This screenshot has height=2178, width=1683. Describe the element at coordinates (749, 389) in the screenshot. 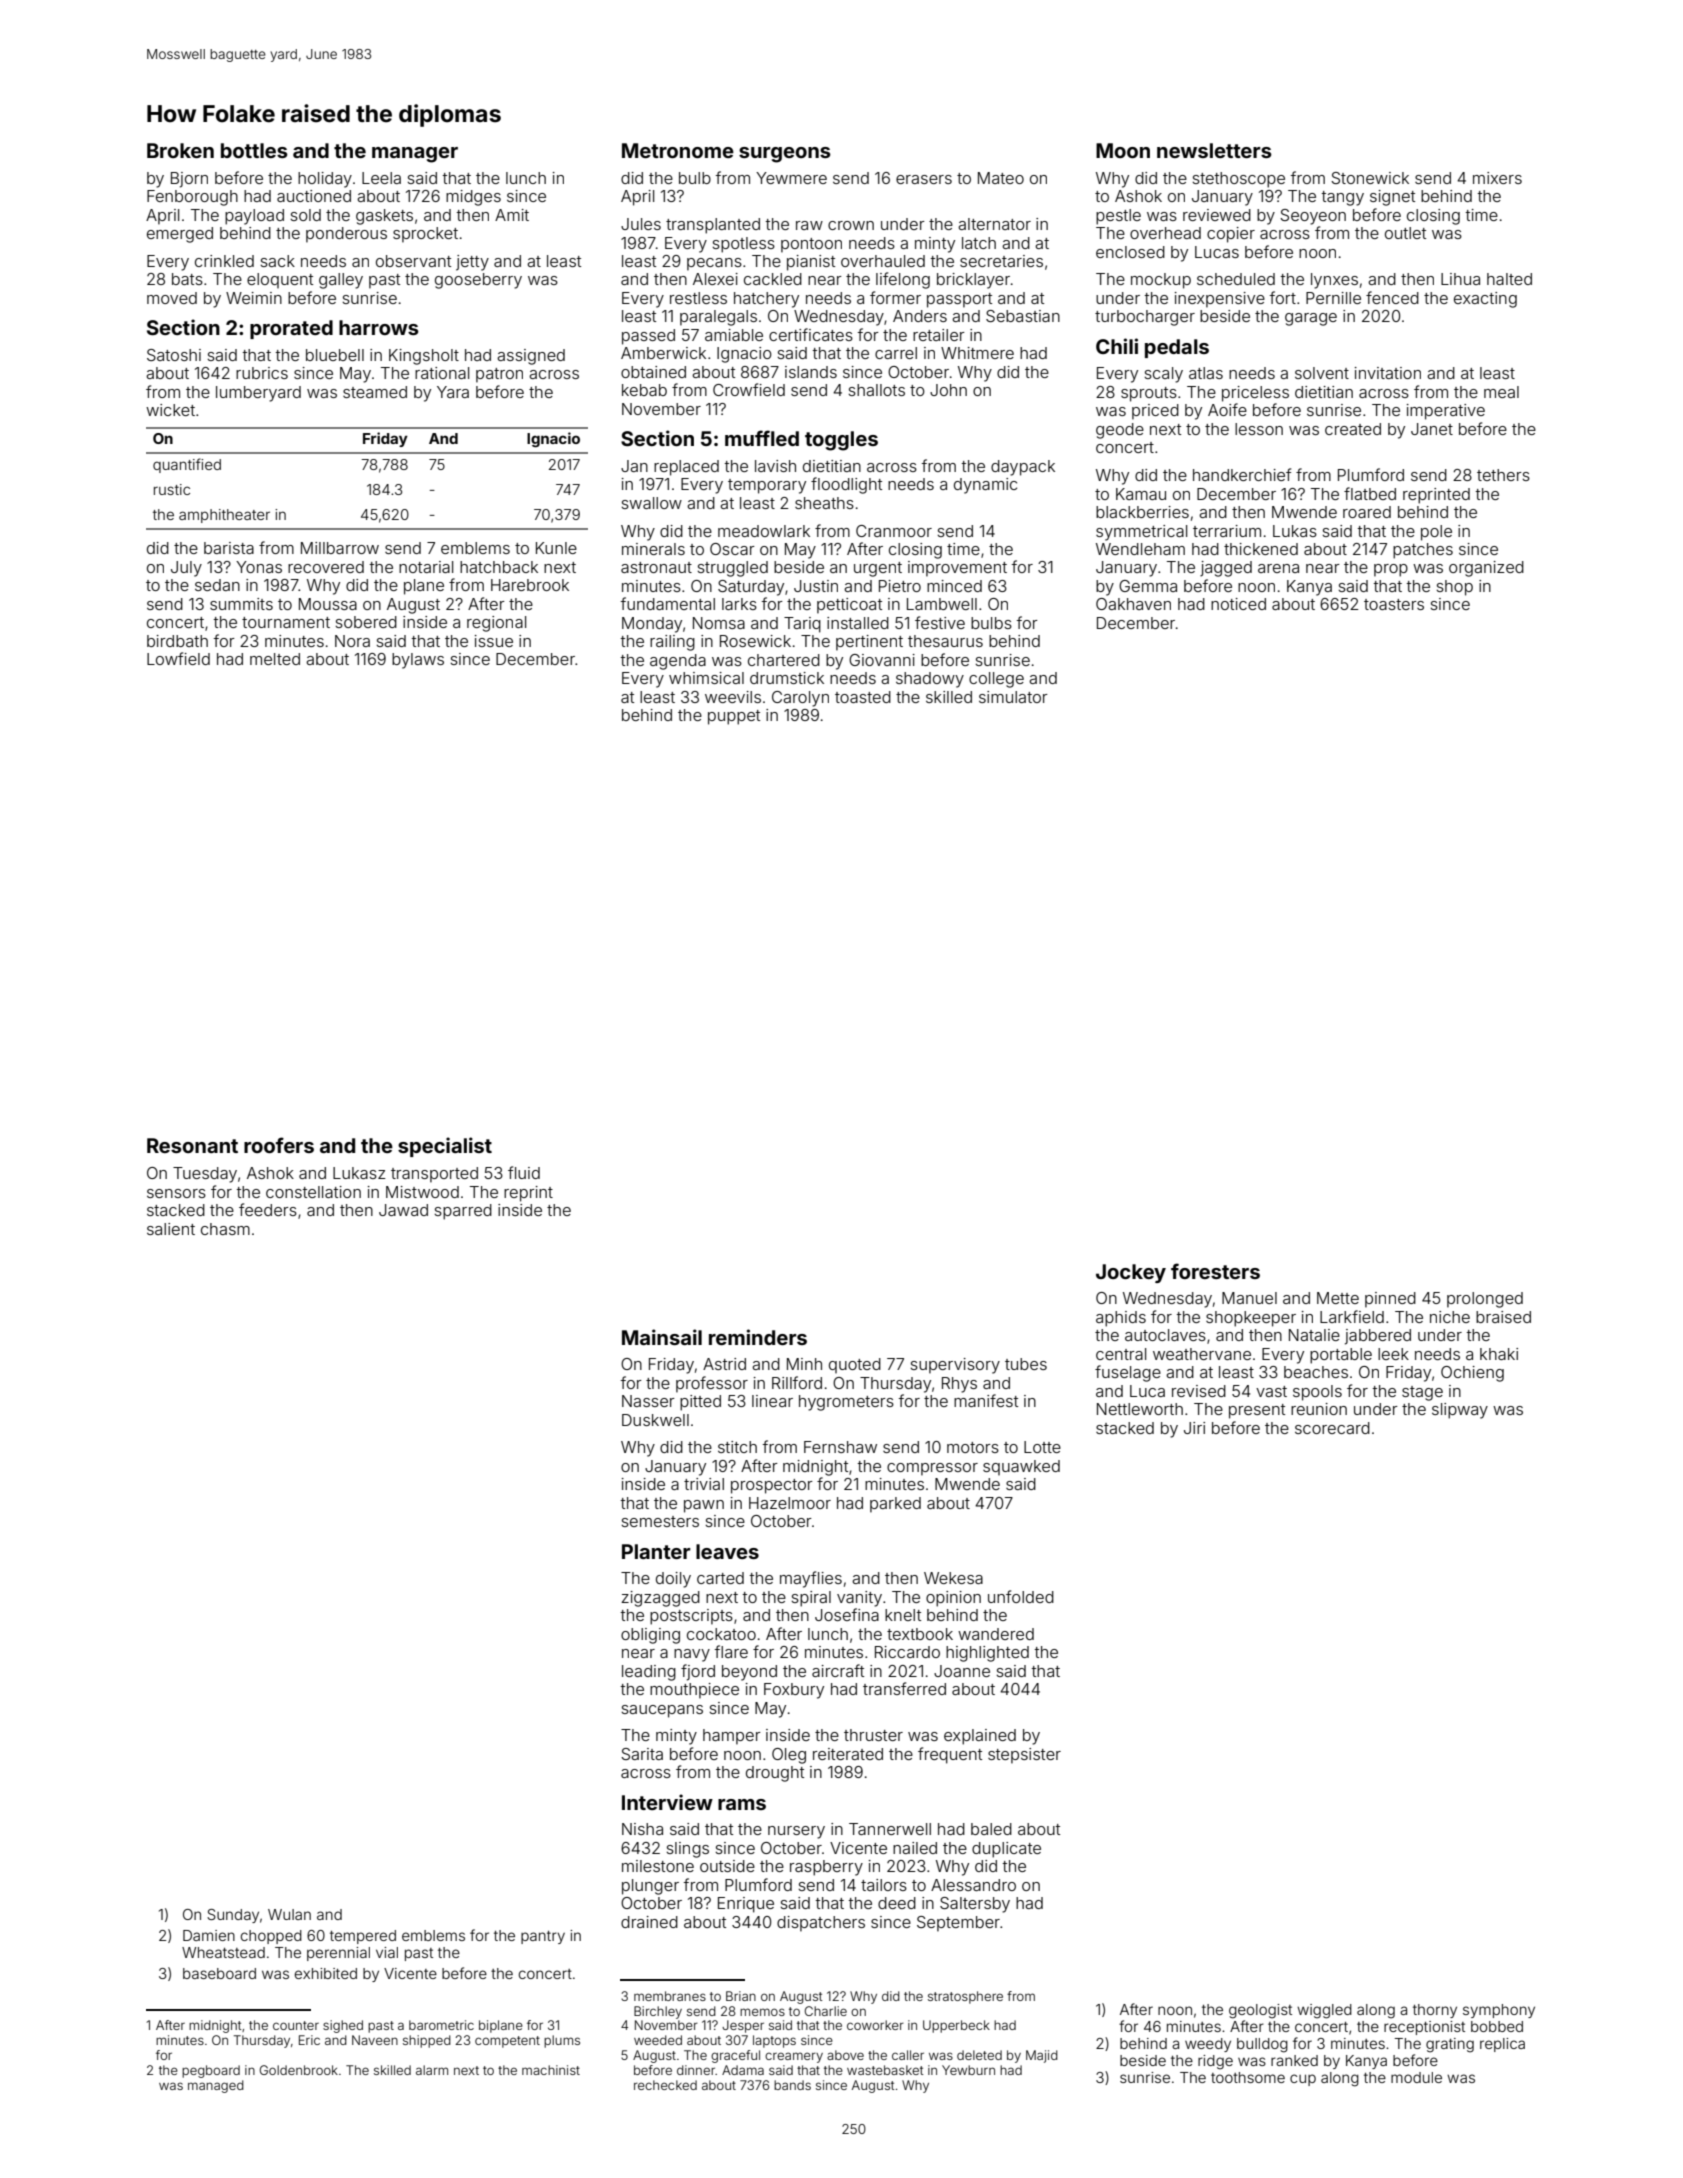

I see `Crowfield` at that location.
